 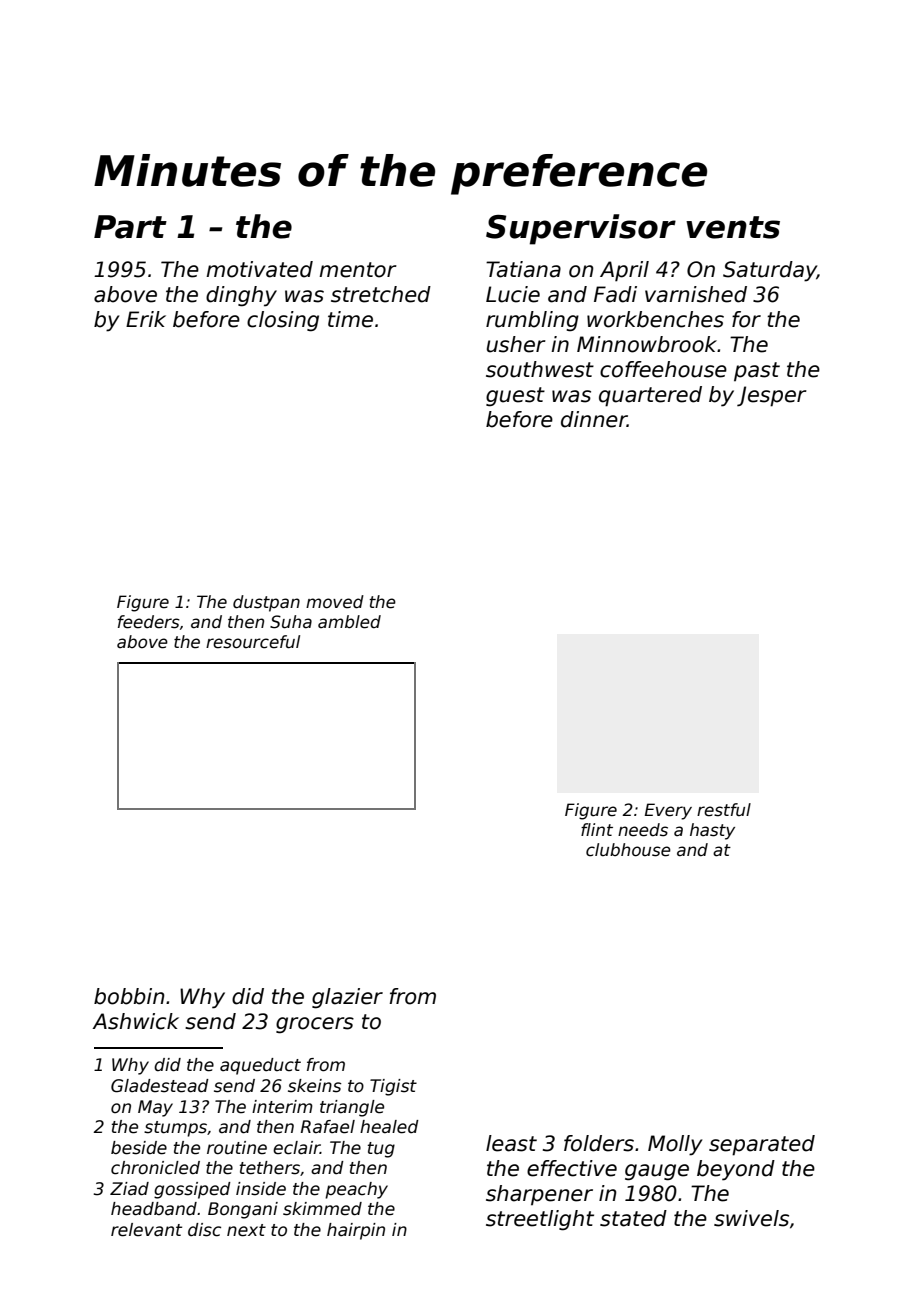 What do you see at coordinates (347, 998) in the document?
I see `glazier` at bounding box center [347, 998].
